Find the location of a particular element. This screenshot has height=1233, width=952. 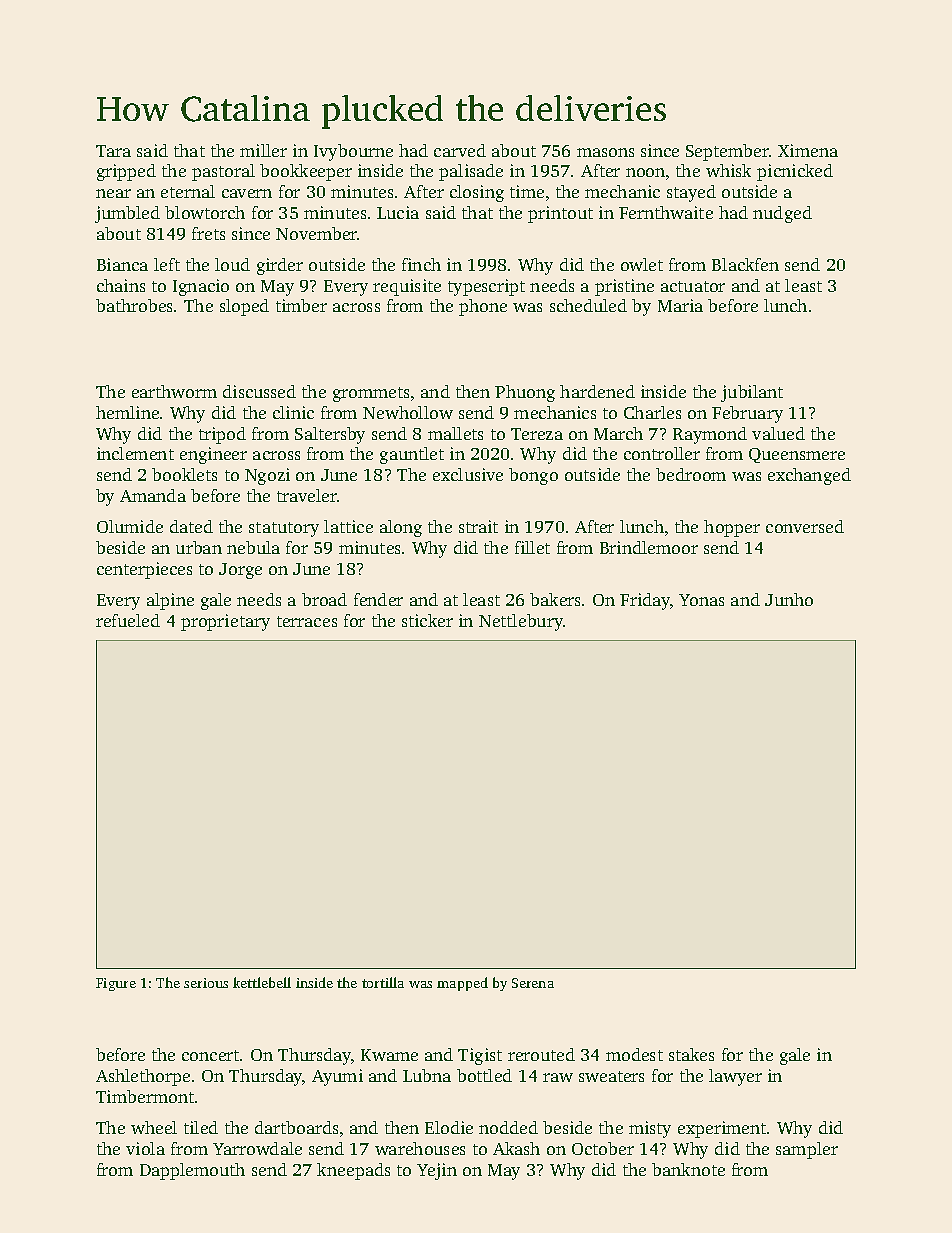

terraces is located at coordinates (307, 621).
